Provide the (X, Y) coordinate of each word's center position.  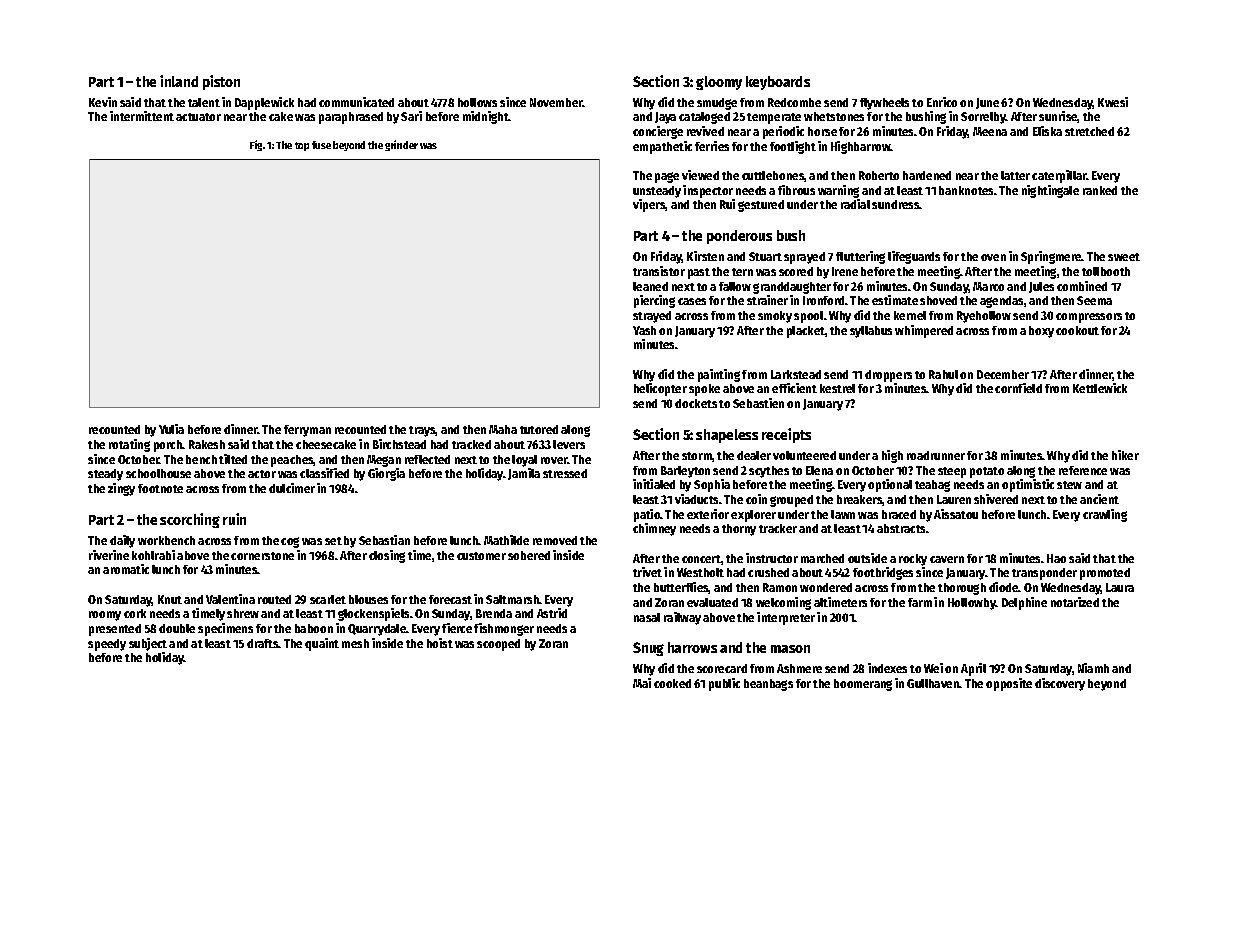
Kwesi (1113, 102)
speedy (107, 645)
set (333, 541)
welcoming (783, 603)
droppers (888, 376)
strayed (652, 317)
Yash (644, 330)
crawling (1105, 515)
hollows (477, 102)
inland (179, 81)
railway (682, 618)
